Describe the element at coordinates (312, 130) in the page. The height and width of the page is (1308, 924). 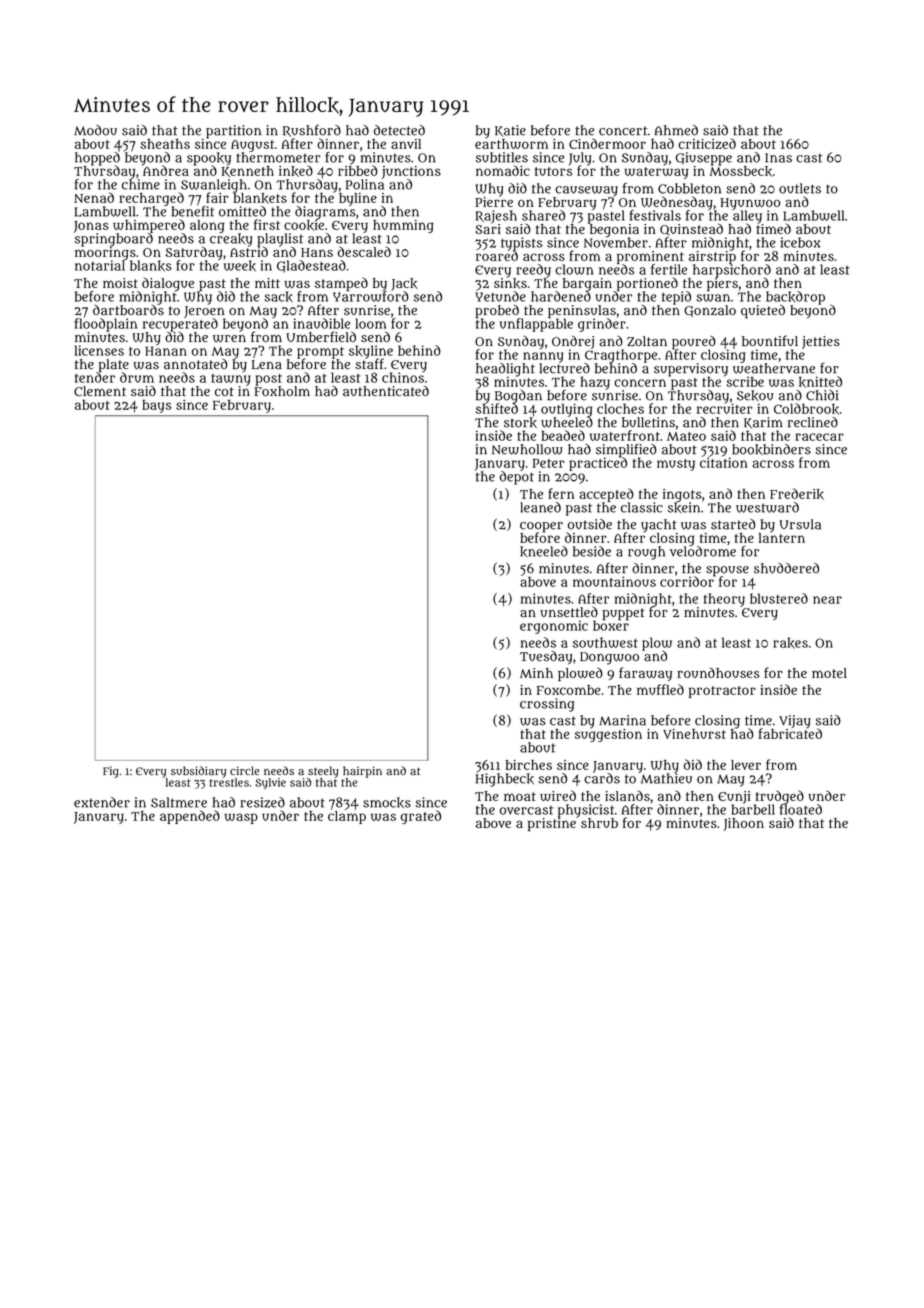
I see `Rushford` at that location.
